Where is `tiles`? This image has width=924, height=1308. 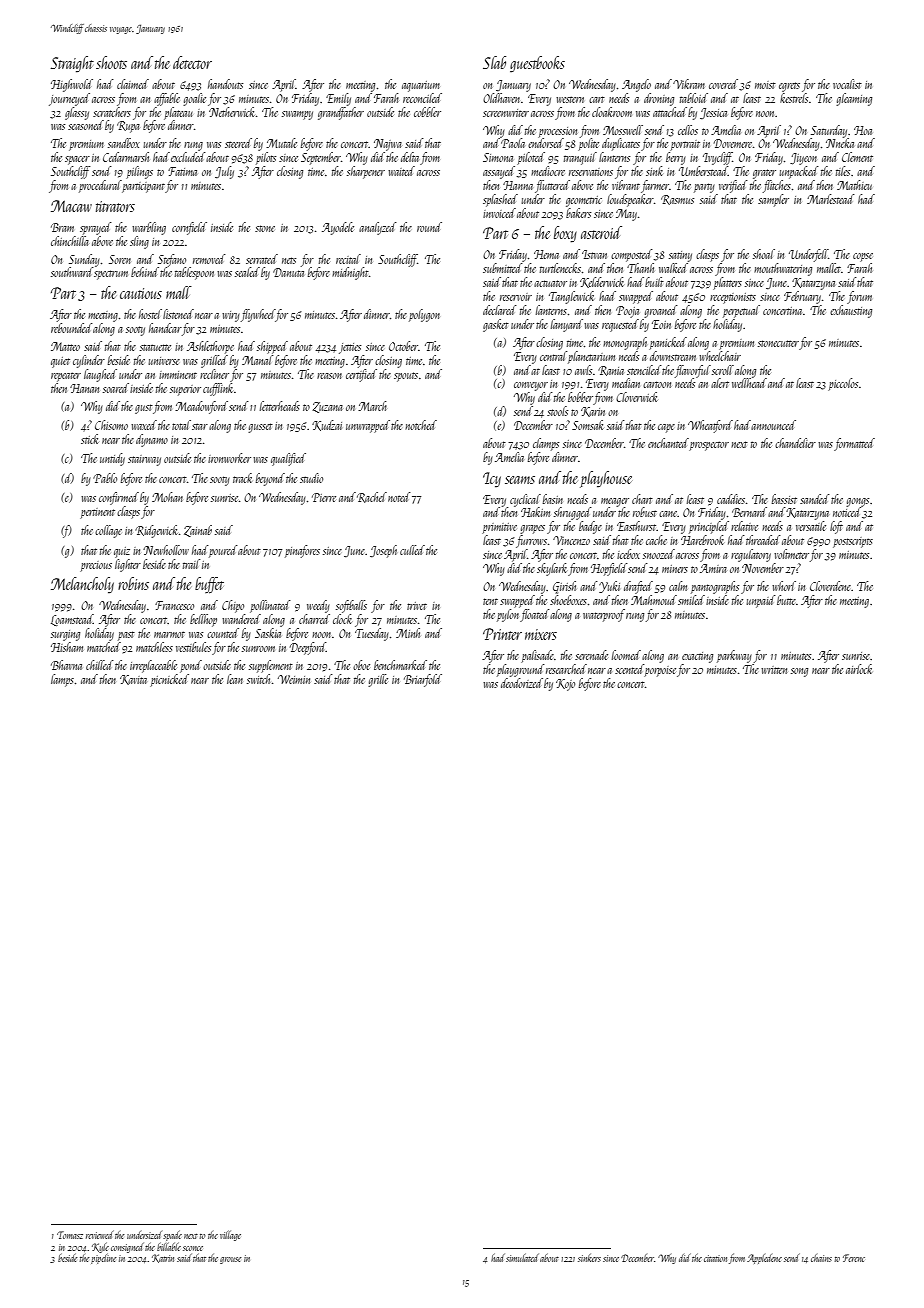 tiles is located at coordinates (843, 171).
